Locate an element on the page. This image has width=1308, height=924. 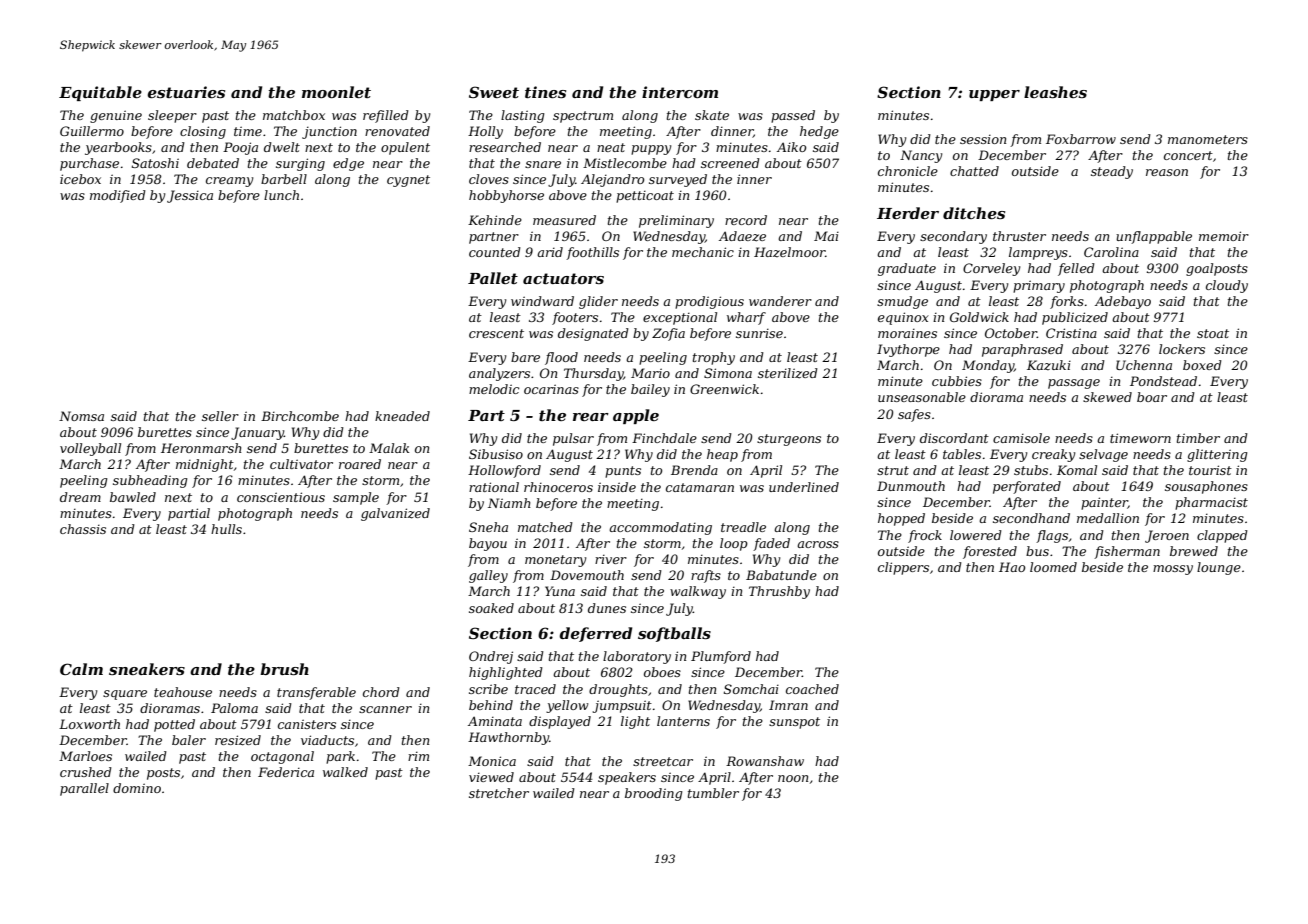
Hollowford is located at coordinates (504, 471).
